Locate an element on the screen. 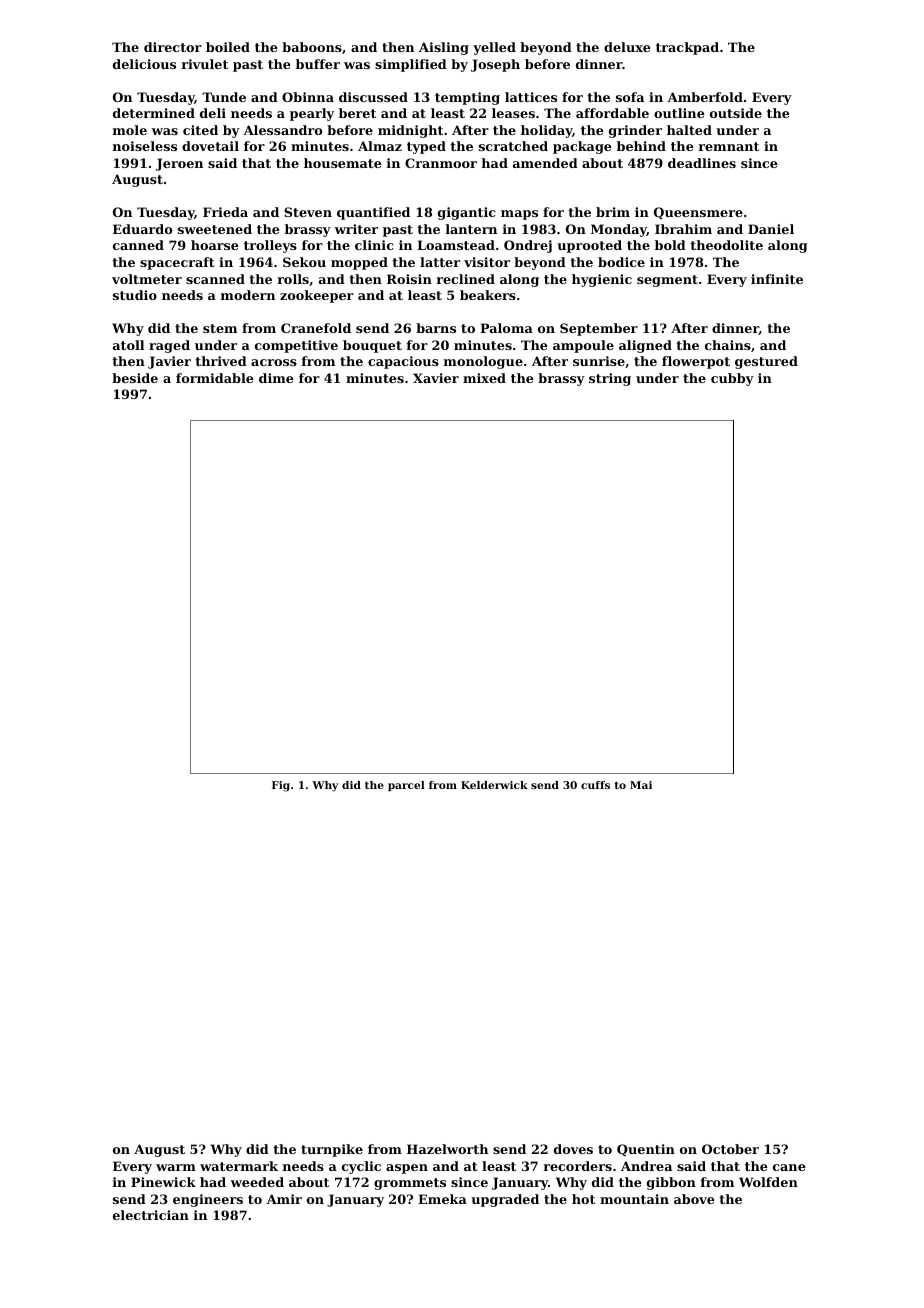 The width and height of the screenshot is (924, 1308). parcel is located at coordinates (406, 786).
